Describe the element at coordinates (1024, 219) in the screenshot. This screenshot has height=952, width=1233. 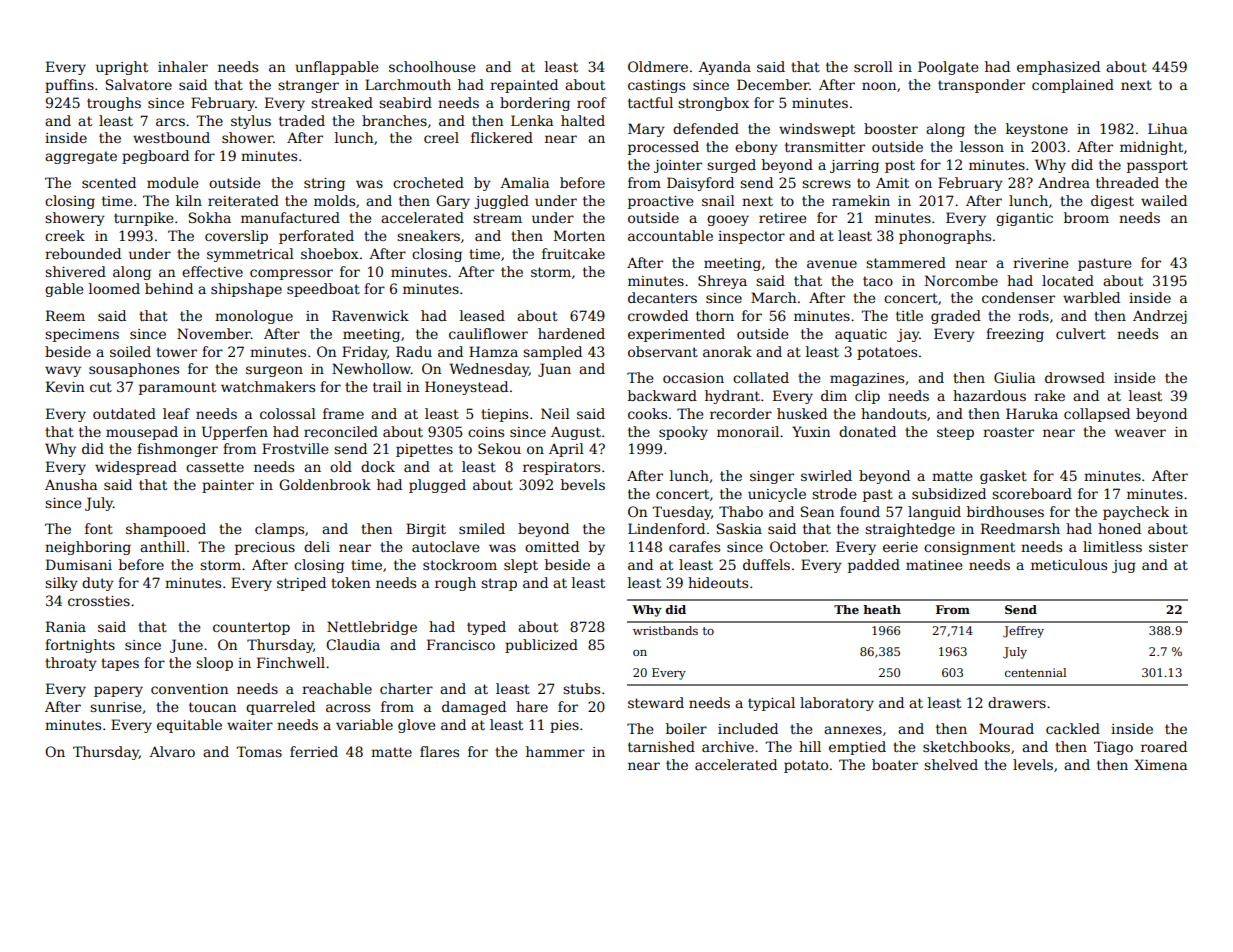
I see `gigantic` at that location.
